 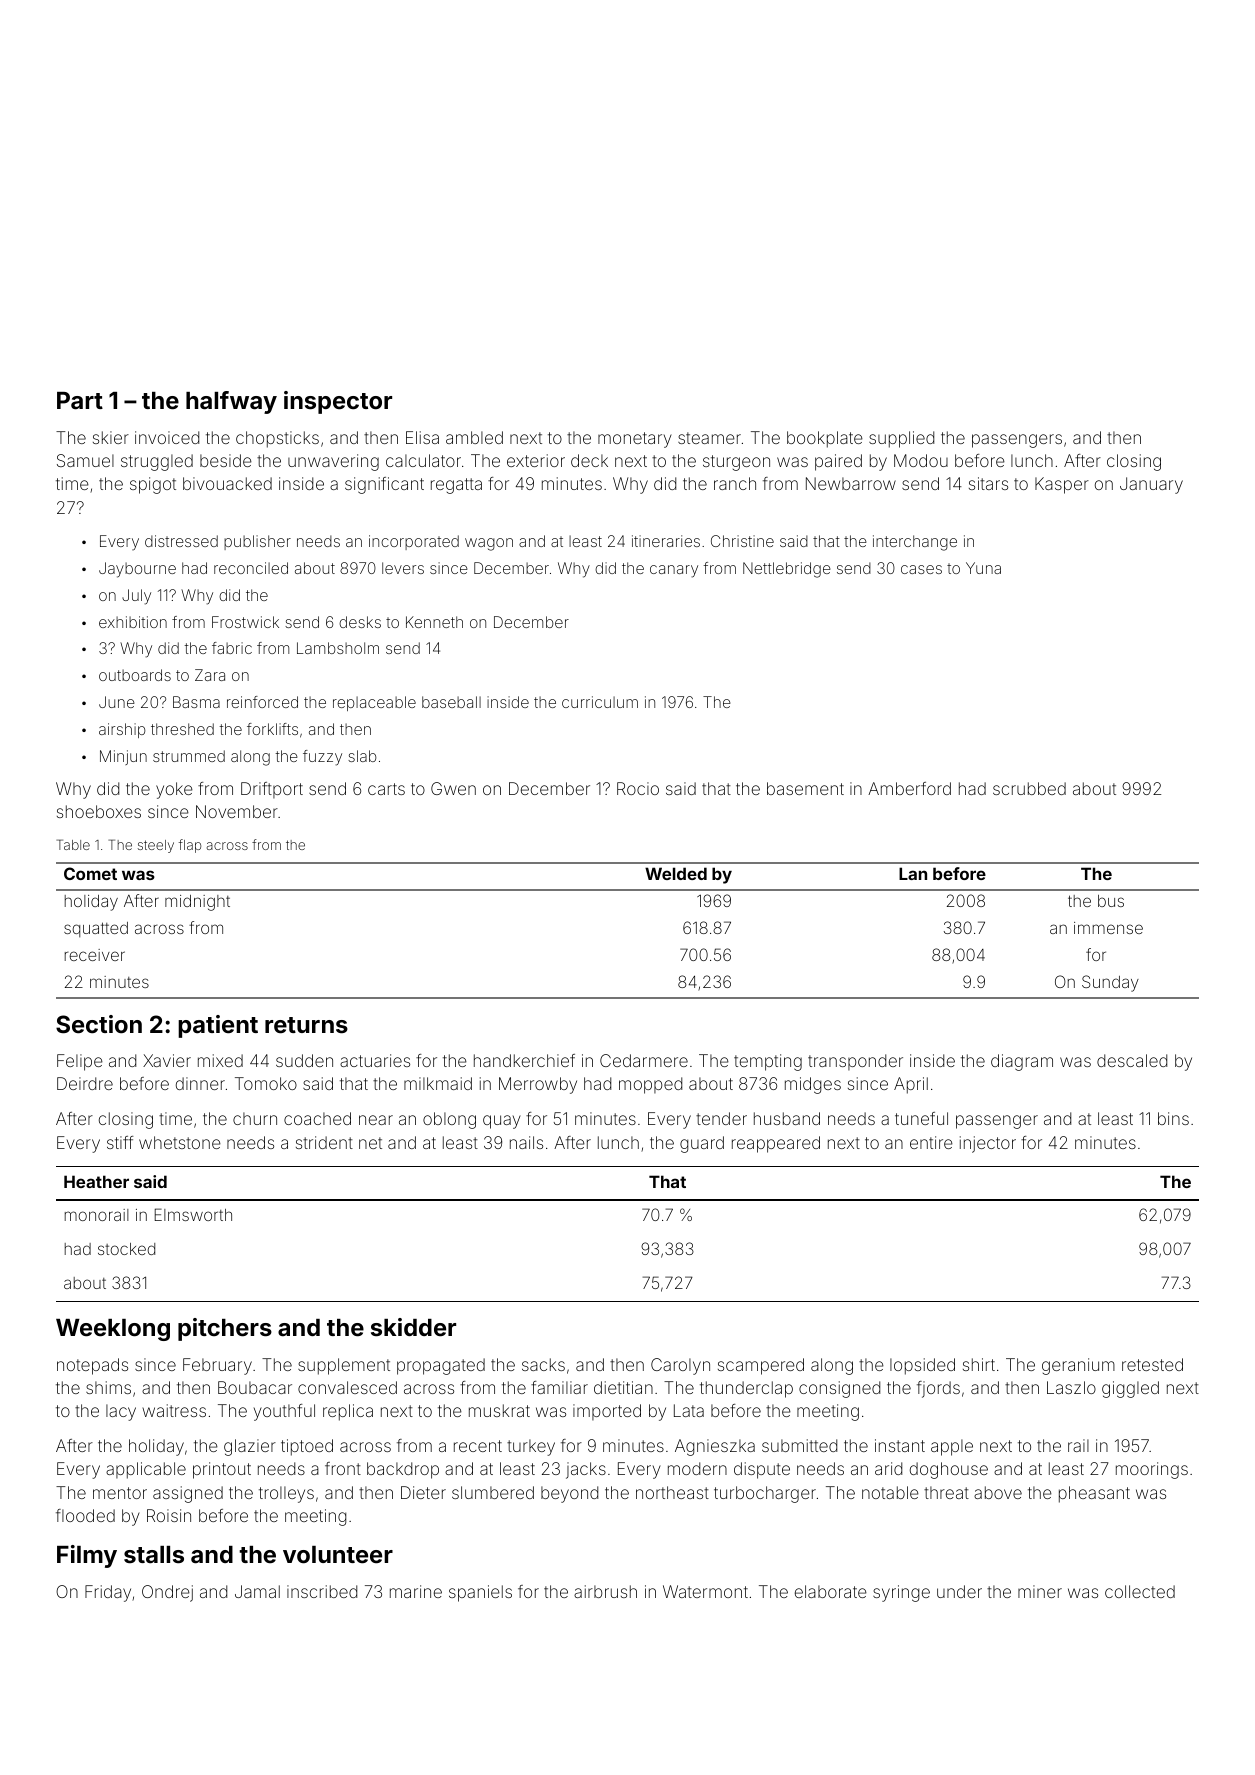 I want to click on supplied, so click(x=901, y=439).
